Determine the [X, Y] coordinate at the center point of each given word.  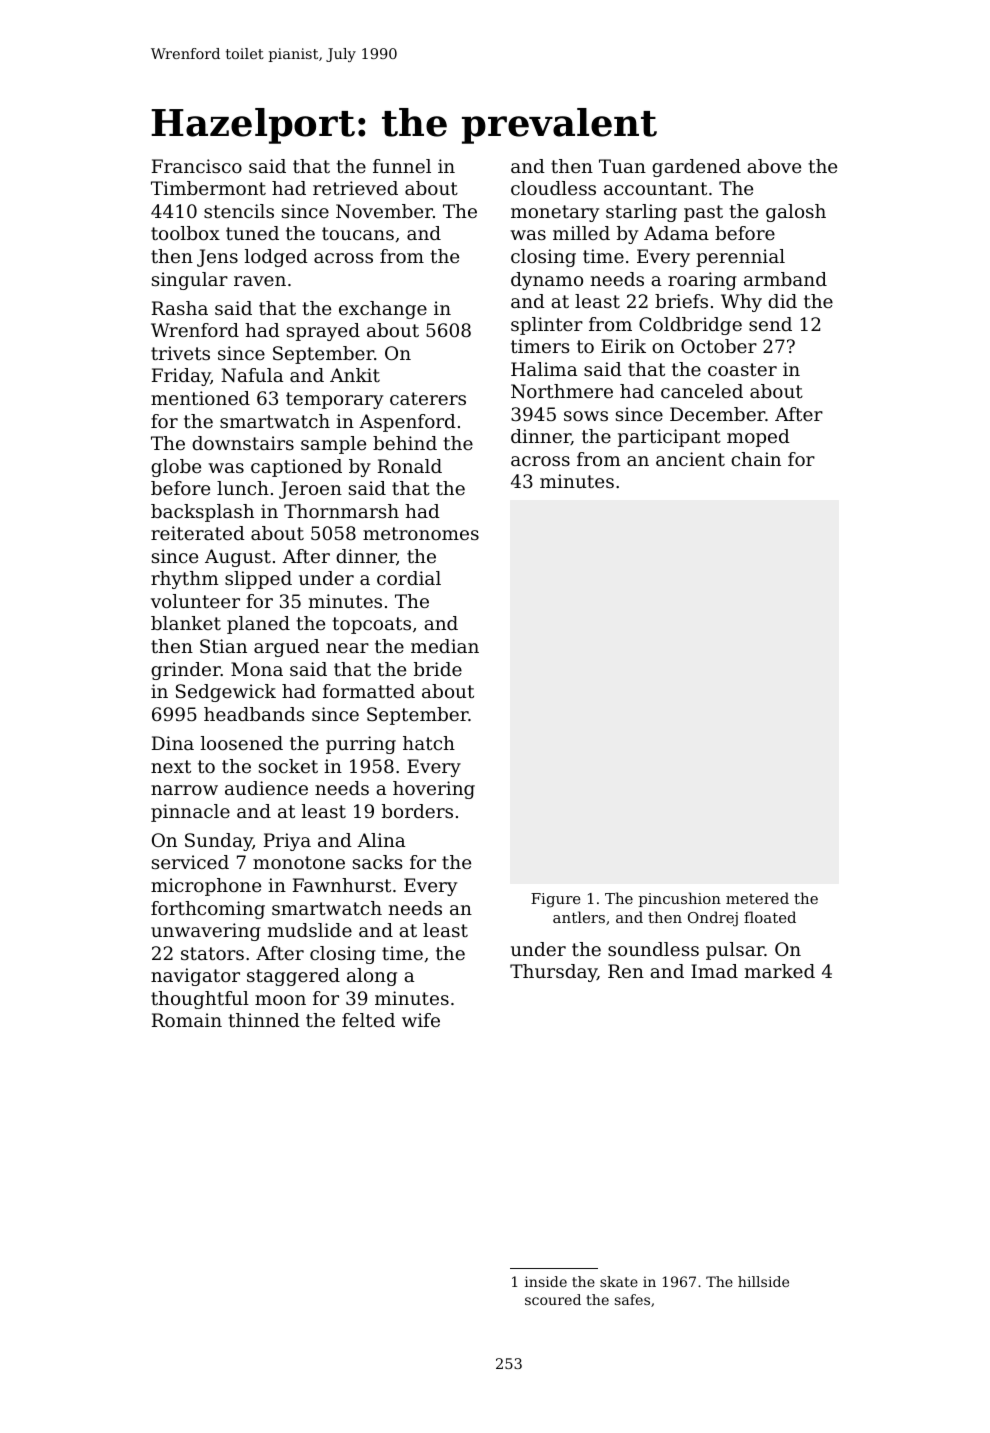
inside [546, 1281]
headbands [254, 714]
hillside [763, 1281]
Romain [187, 1020]
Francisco [197, 166]
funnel [402, 166]
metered [757, 898]
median [445, 646]
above [774, 166]
